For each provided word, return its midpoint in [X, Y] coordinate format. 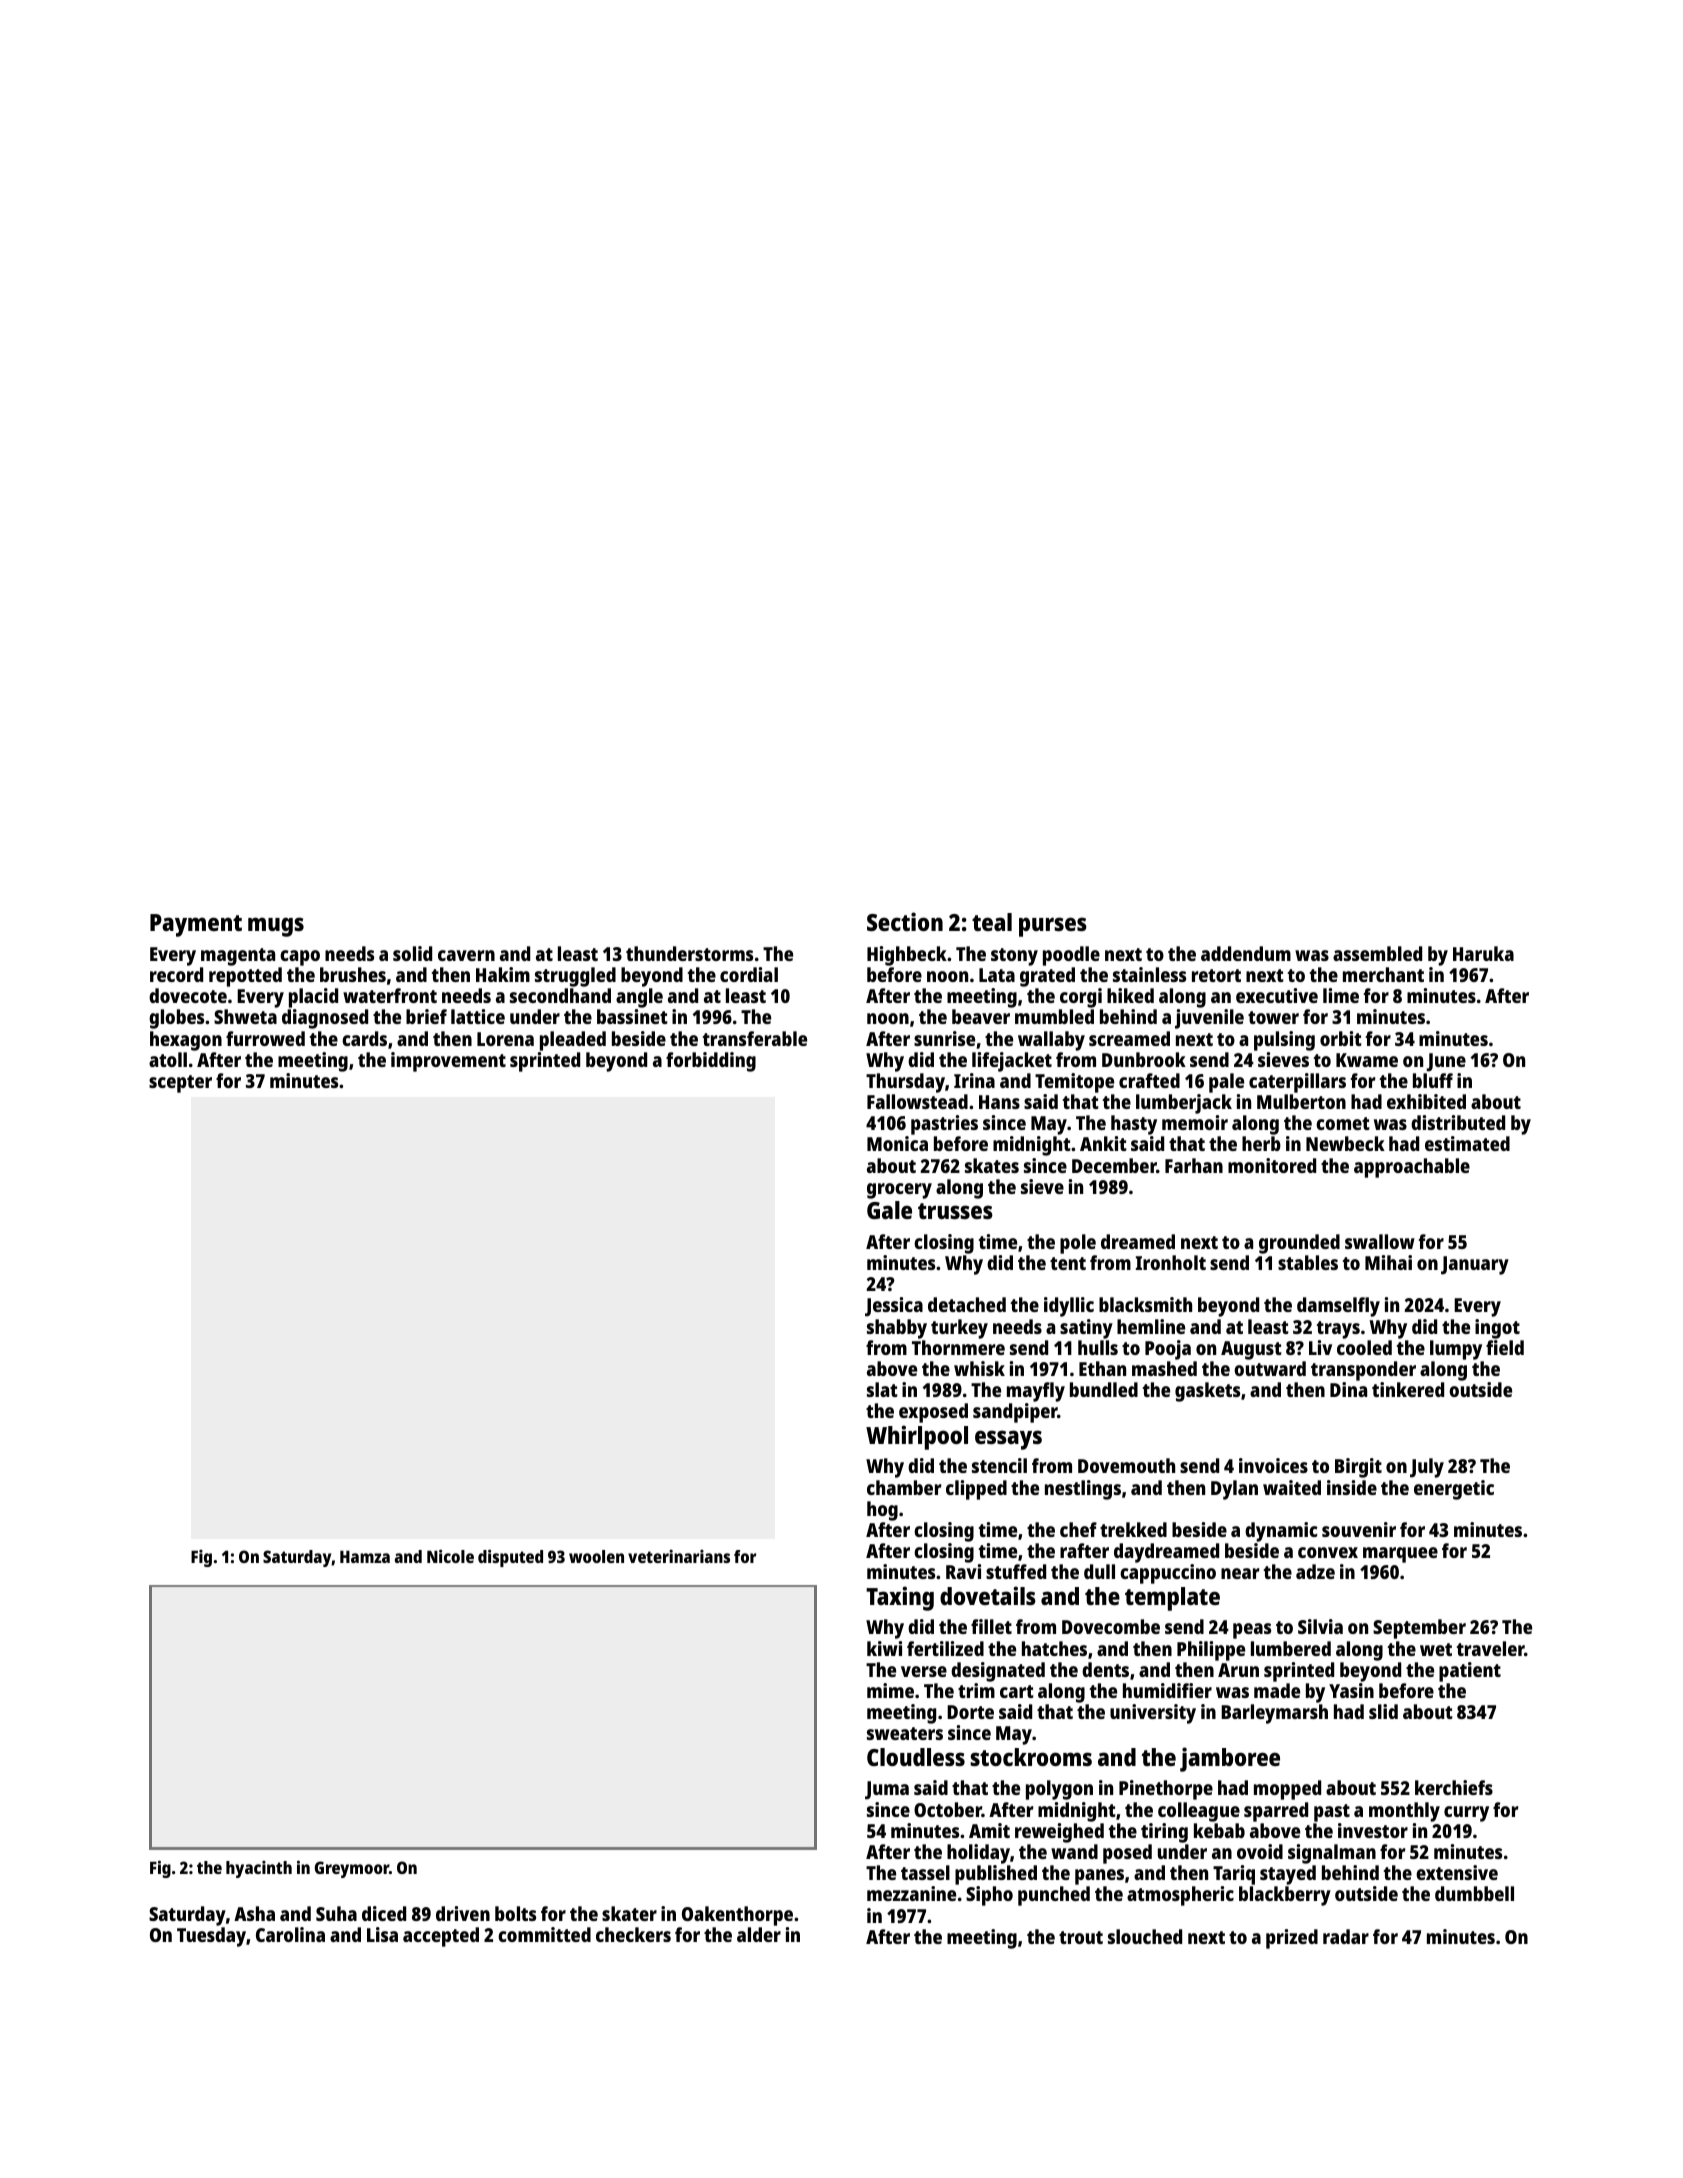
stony [1014, 957]
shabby [897, 1329]
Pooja [1168, 1350]
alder [759, 1934]
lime [1341, 995]
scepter [180, 1084]
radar [1346, 1936]
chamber [904, 1487]
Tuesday [211, 1937]
